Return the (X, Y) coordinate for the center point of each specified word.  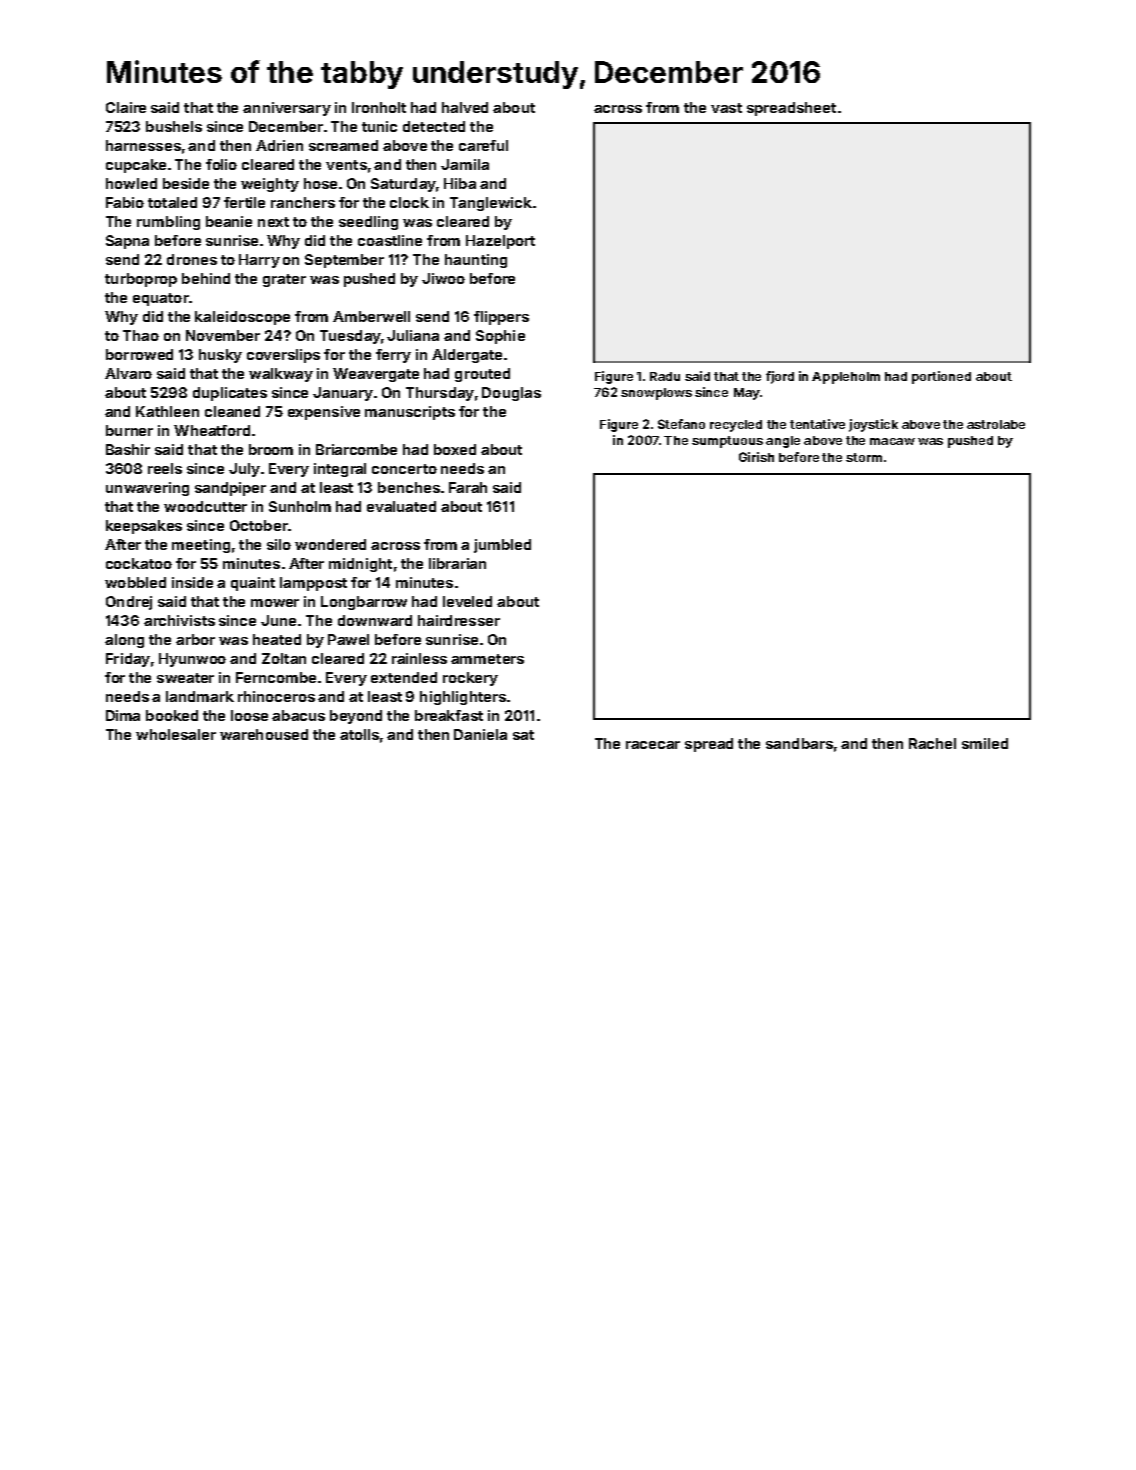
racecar (653, 745)
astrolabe (996, 424)
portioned (941, 377)
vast (726, 108)
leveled (467, 601)
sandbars (799, 743)
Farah (468, 487)
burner (129, 430)
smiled (985, 743)
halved (465, 107)
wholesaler (176, 734)
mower (275, 603)
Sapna (127, 242)
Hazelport (500, 242)
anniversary (287, 109)
